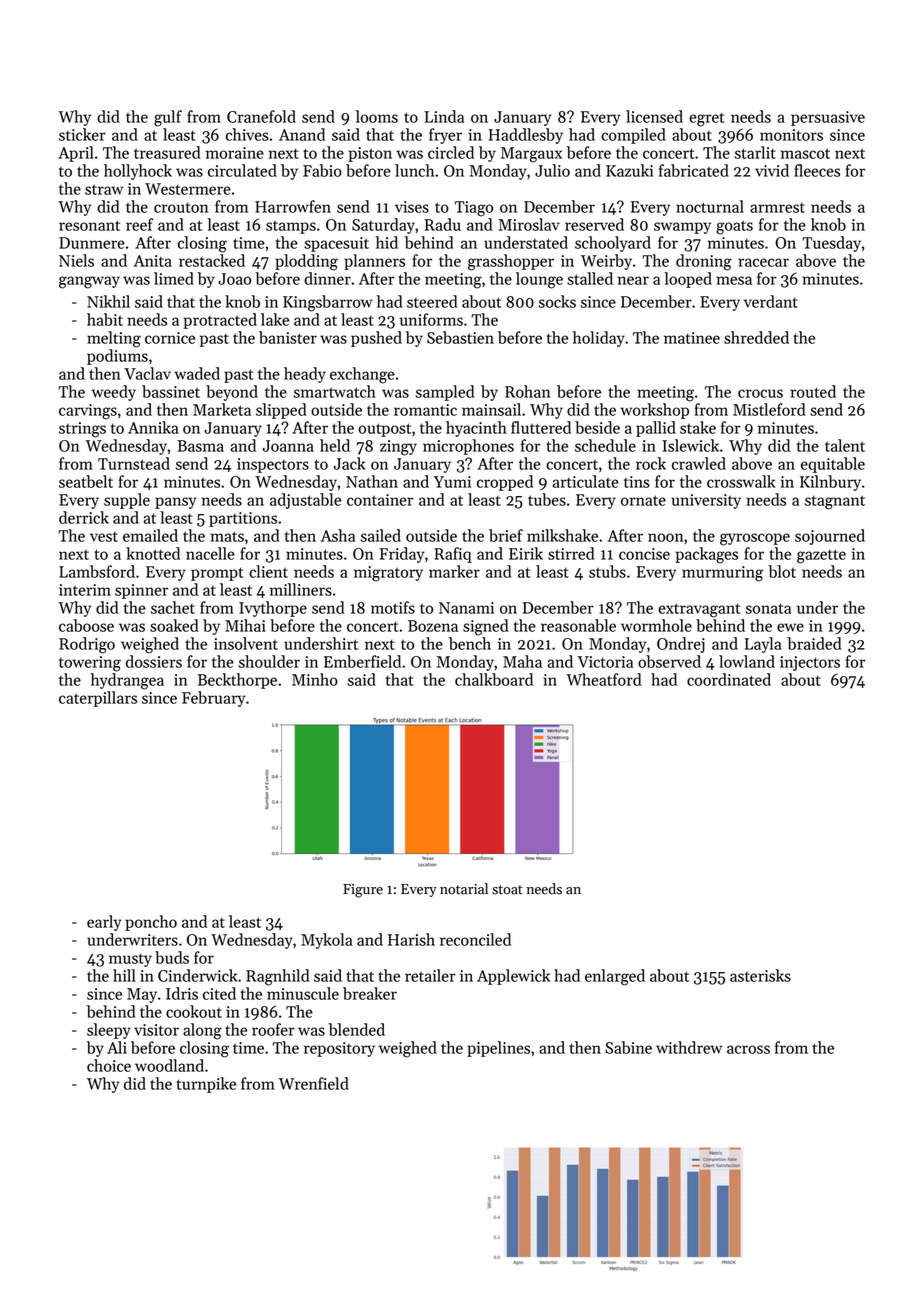  Describe the element at coordinates (130, 960) in the screenshot. I see `musty` at that location.
